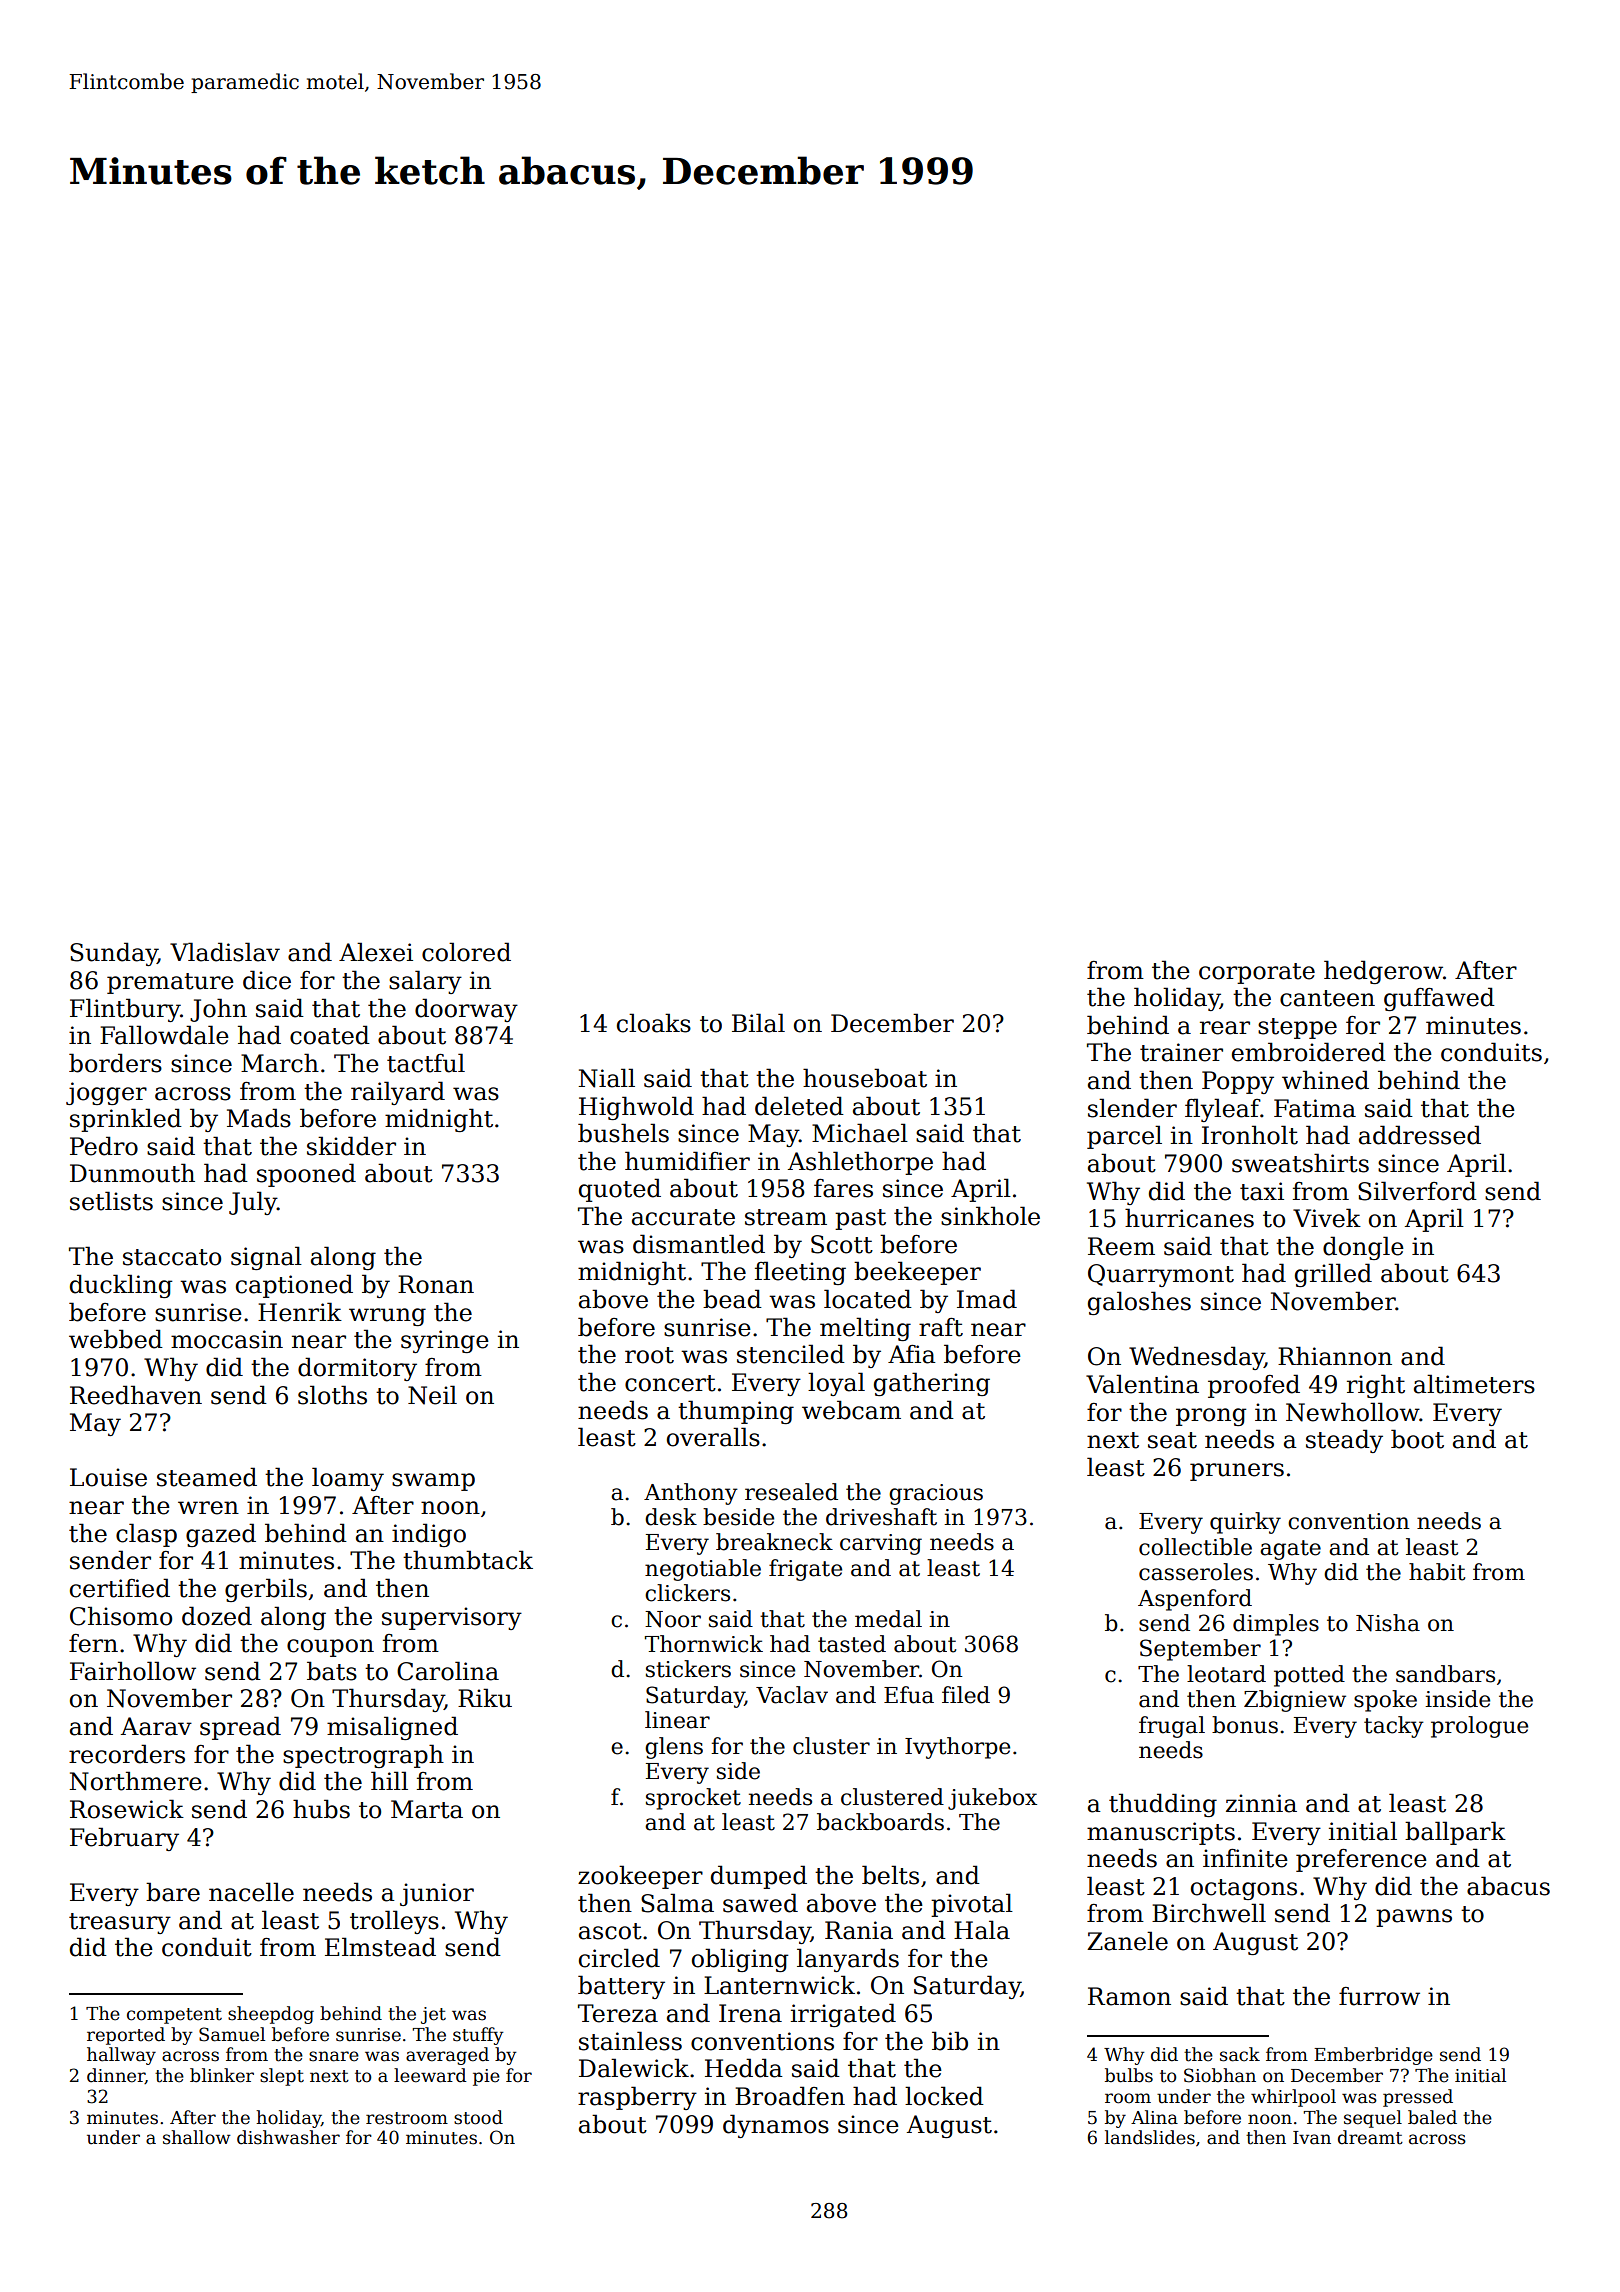  I want to click on competent, so click(174, 2016).
